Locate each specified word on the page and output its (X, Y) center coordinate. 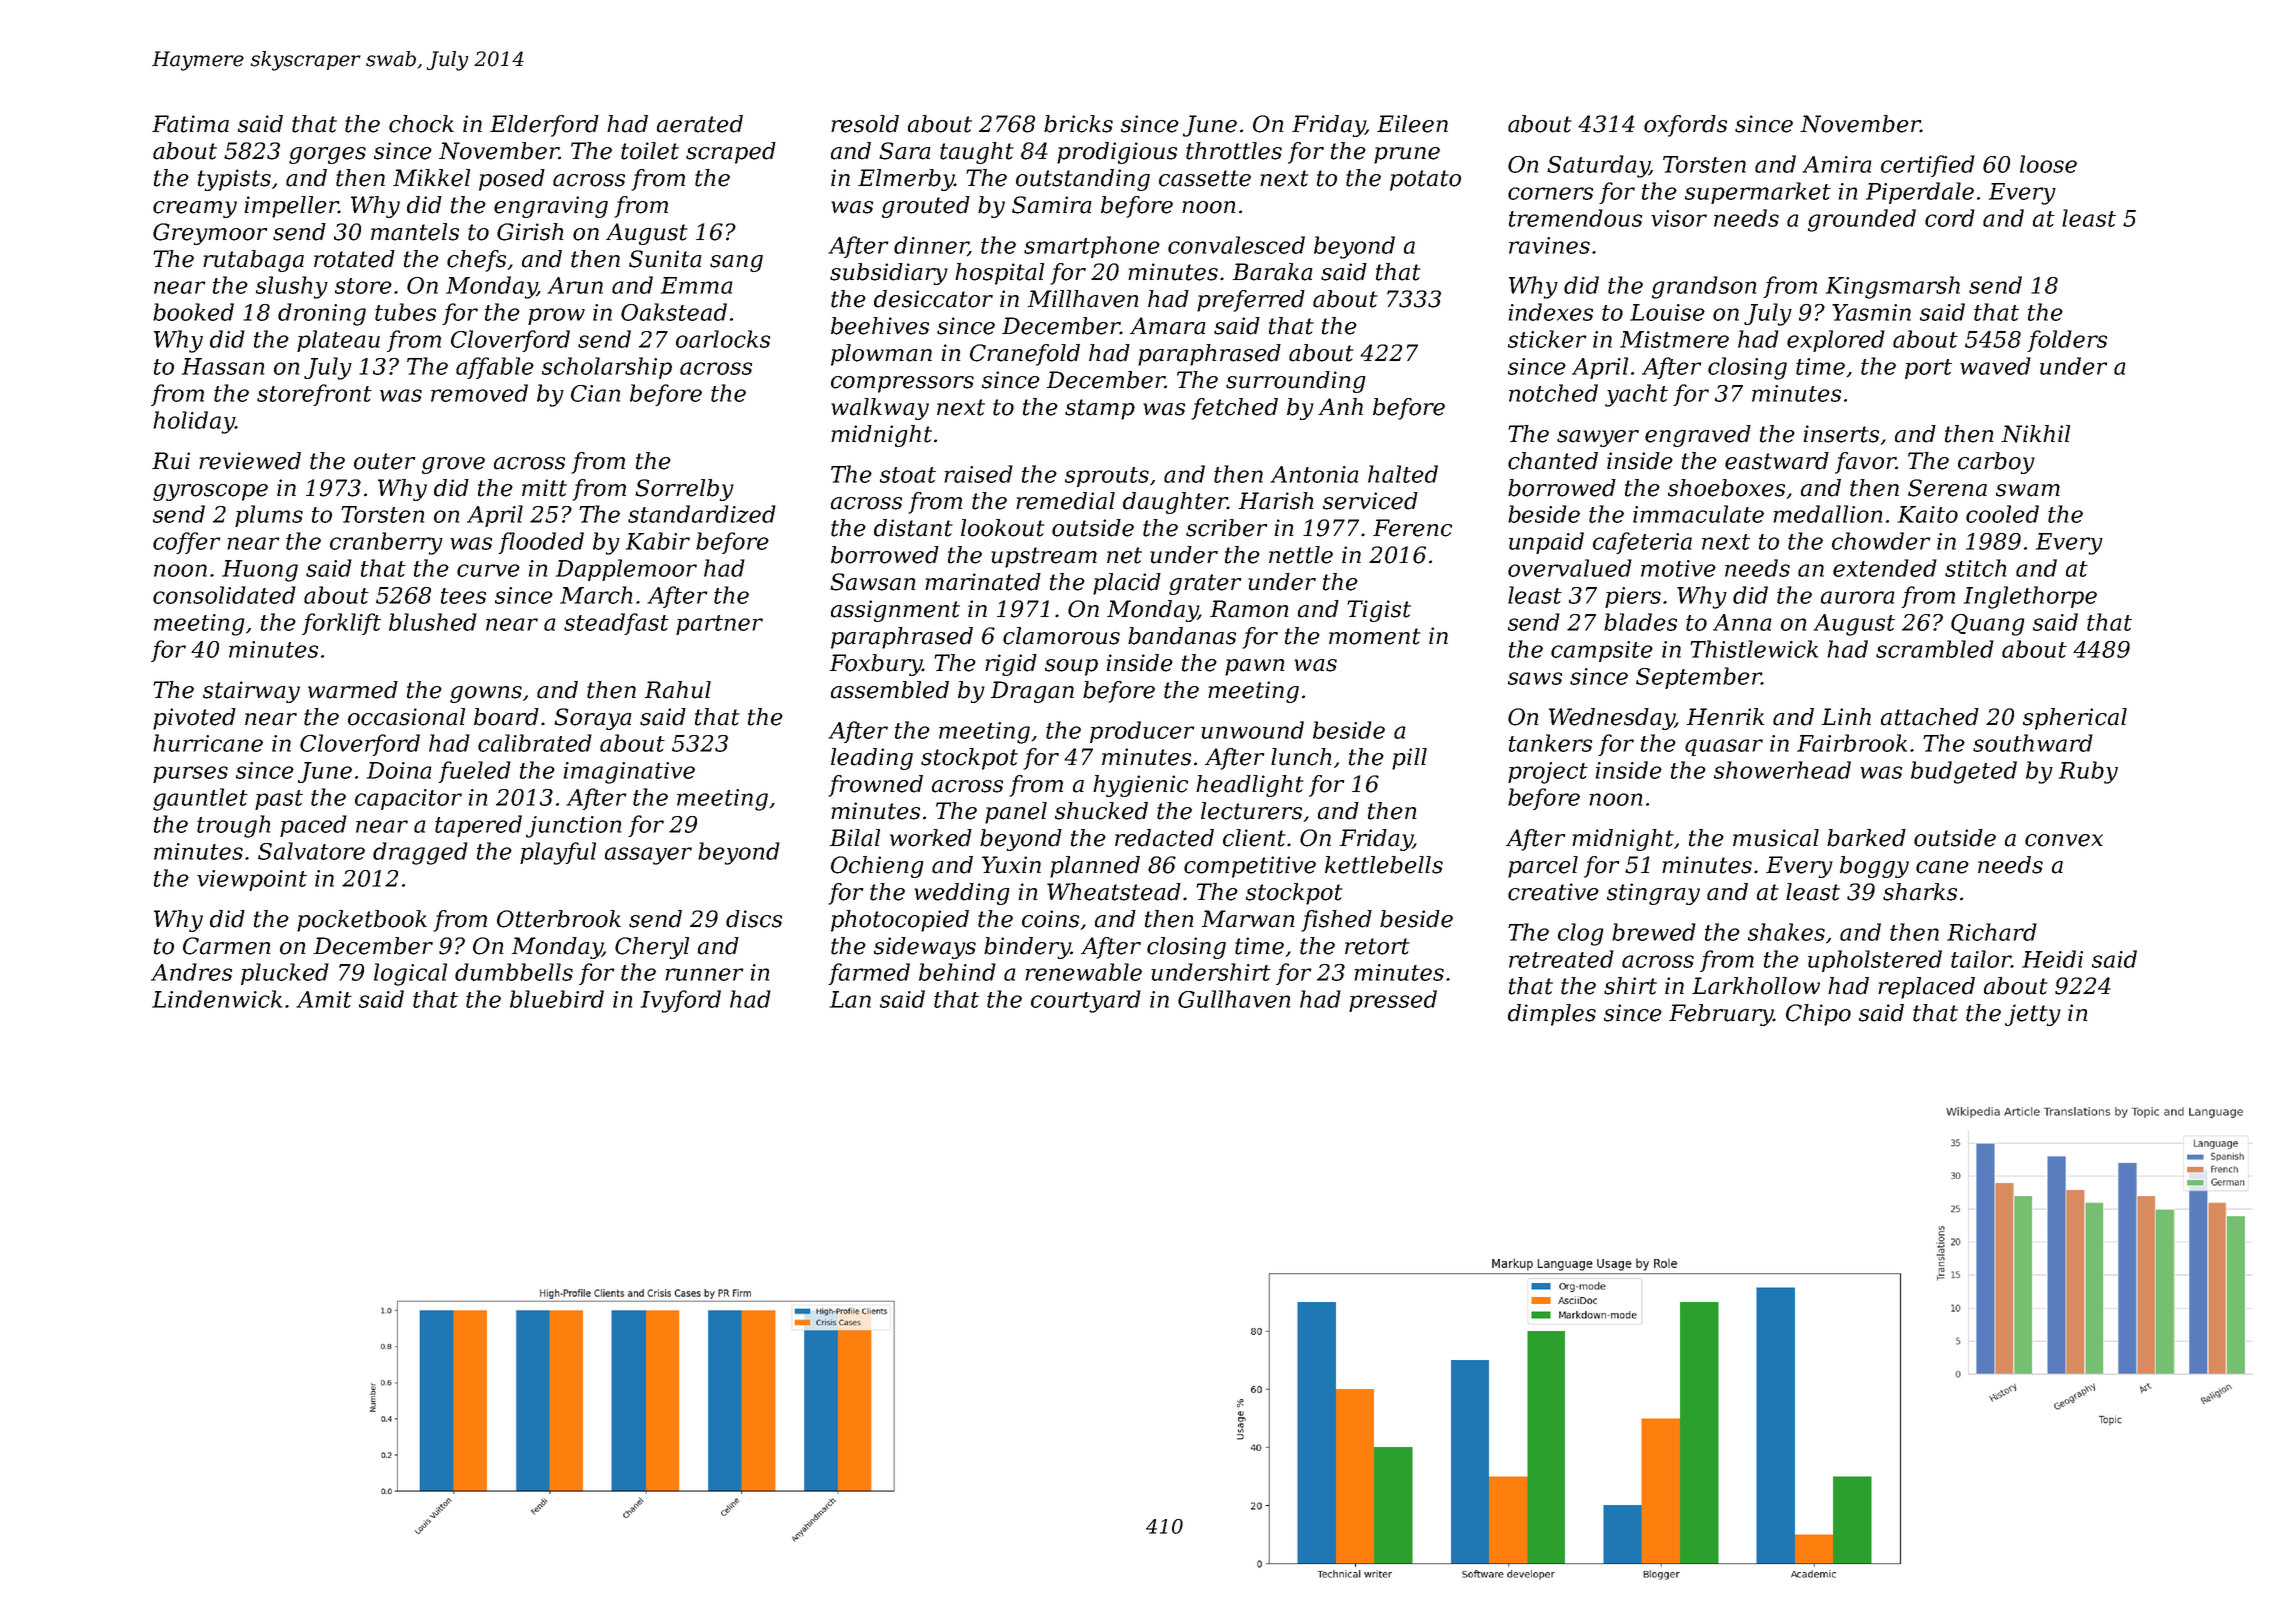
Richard (1992, 932)
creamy (195, 209)
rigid (1011, 665)
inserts (1841, 434)
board (506, 717)
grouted (926, 207)
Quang (1988, 625)
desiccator (933, 299)
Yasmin (1871, 312)
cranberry (386, 543)
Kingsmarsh (1893, 287)
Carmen (227, 946)
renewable (1083, 972)
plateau (338, 341)
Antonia (1314, 474)
